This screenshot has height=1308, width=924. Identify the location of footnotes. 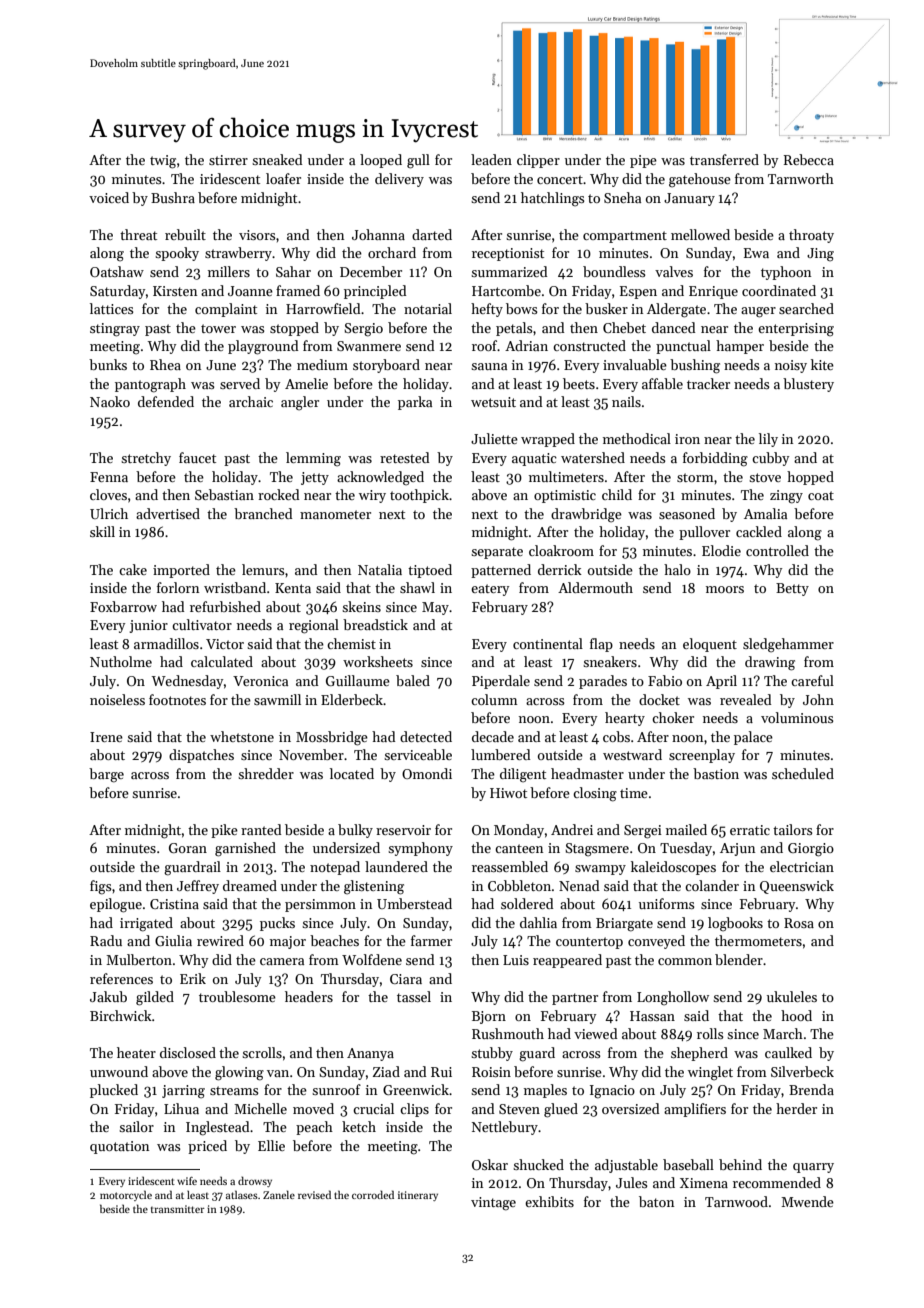
(177, 699).
